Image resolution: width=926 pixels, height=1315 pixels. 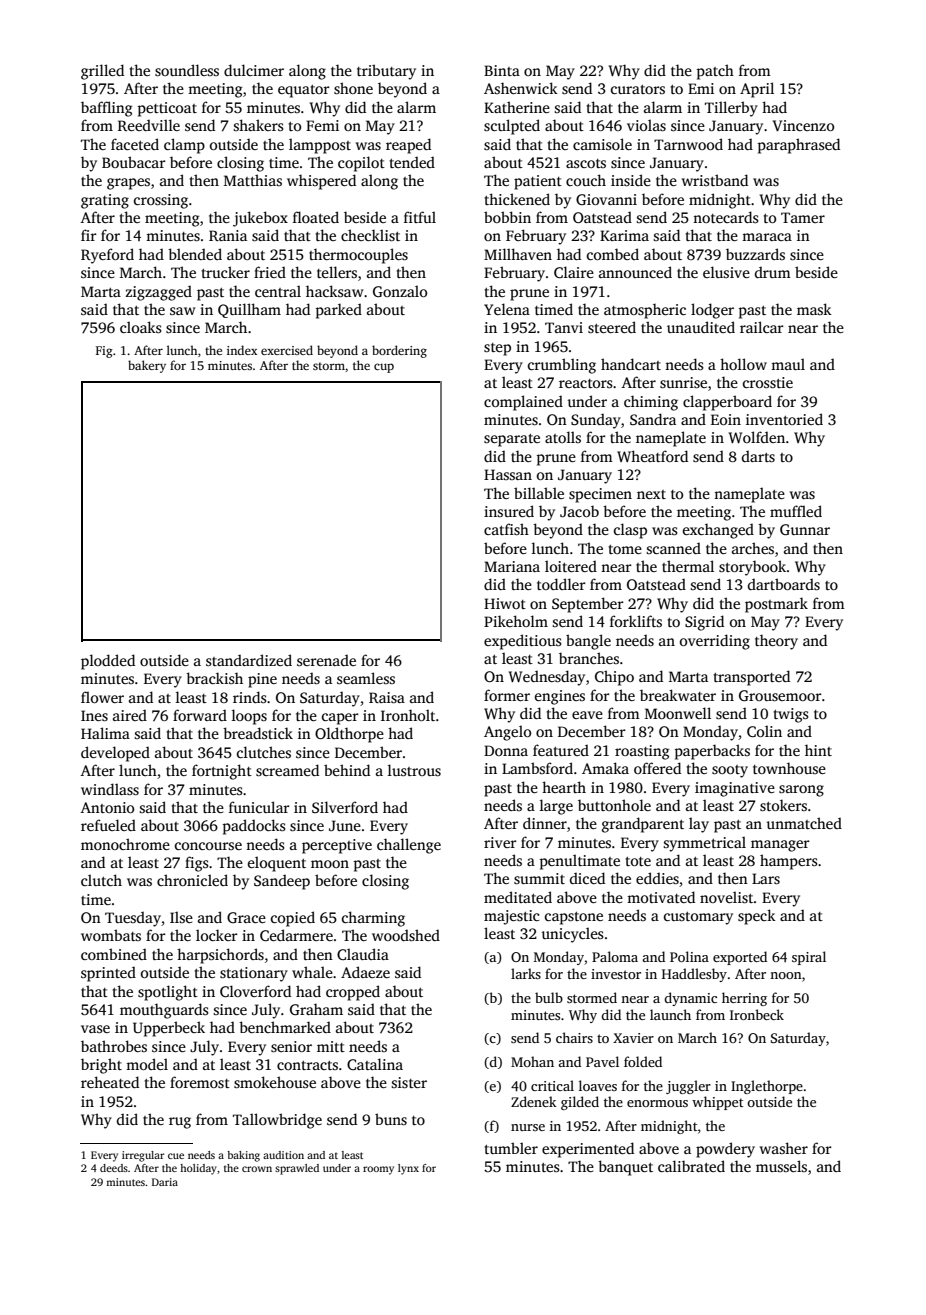 What do you see at coordinates (147, 366) in the screenshot?
I see `bakery` at bounding box center [147, 366].
